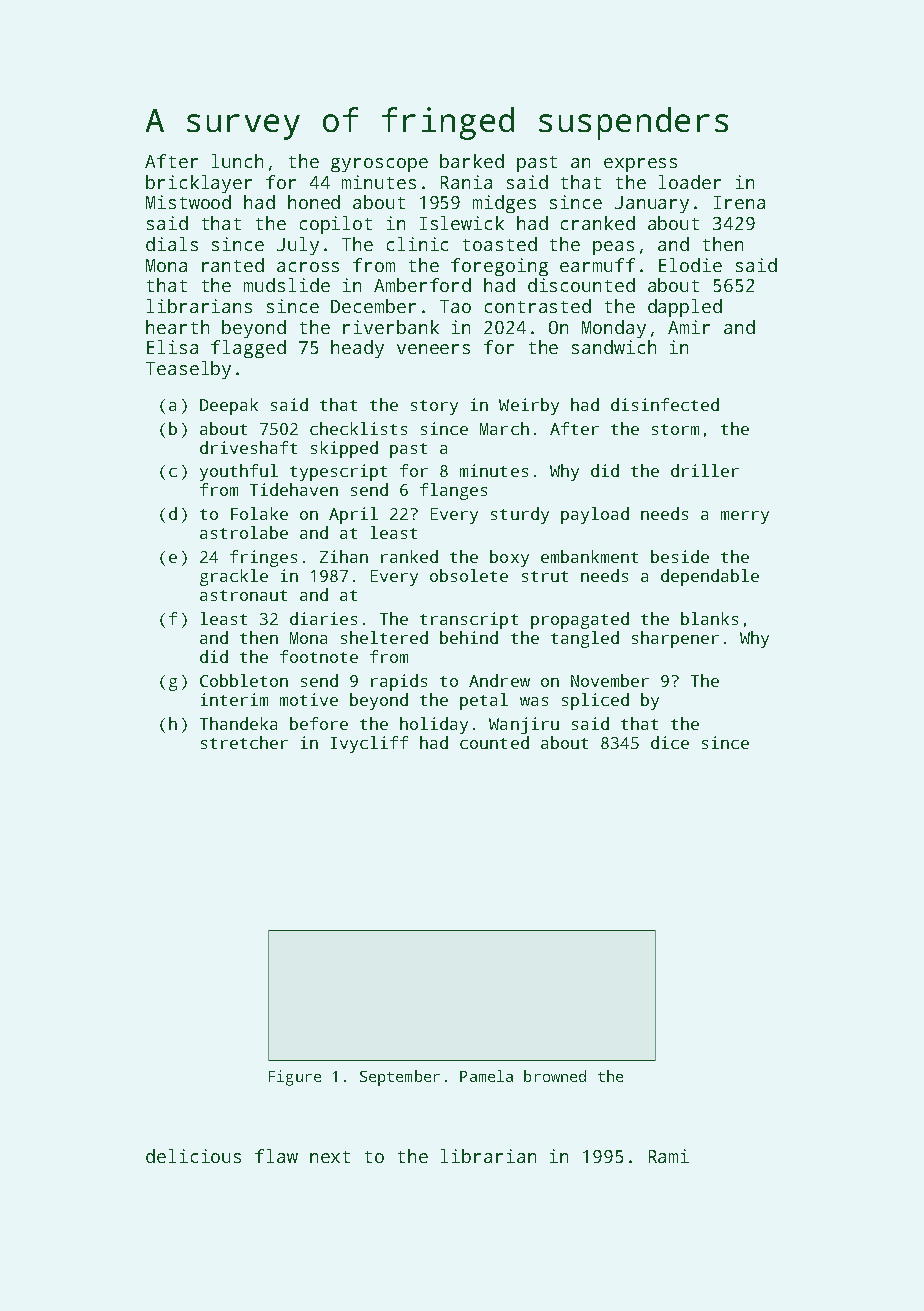 Image resolution: width=924 pixels, height=1311 pixels. What do you see at coordinates (472, 161) in the document?
I see `barked` at bounding box center [472, 161].
